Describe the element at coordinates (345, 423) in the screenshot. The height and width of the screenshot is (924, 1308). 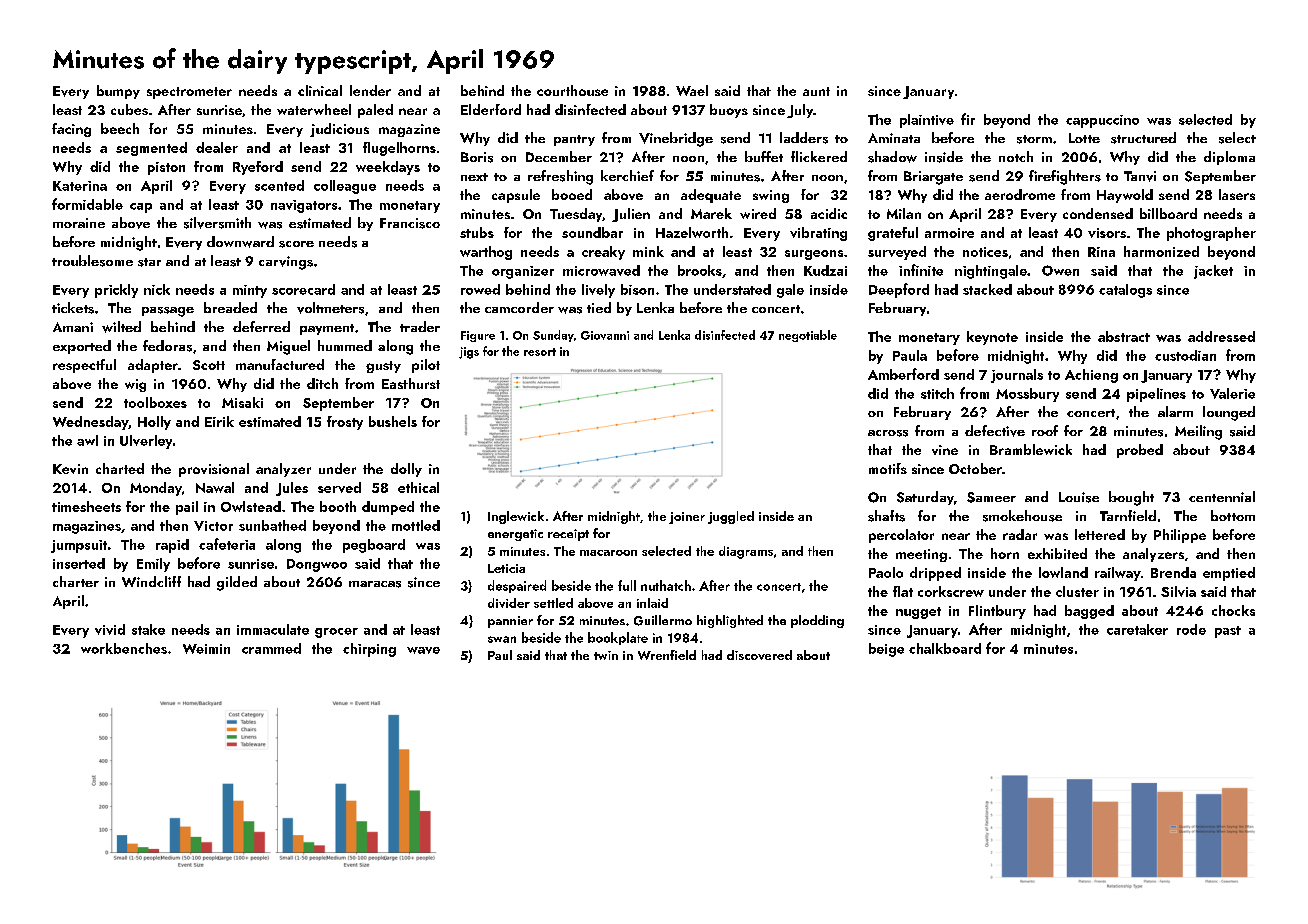
I see `frosty` at that location.
